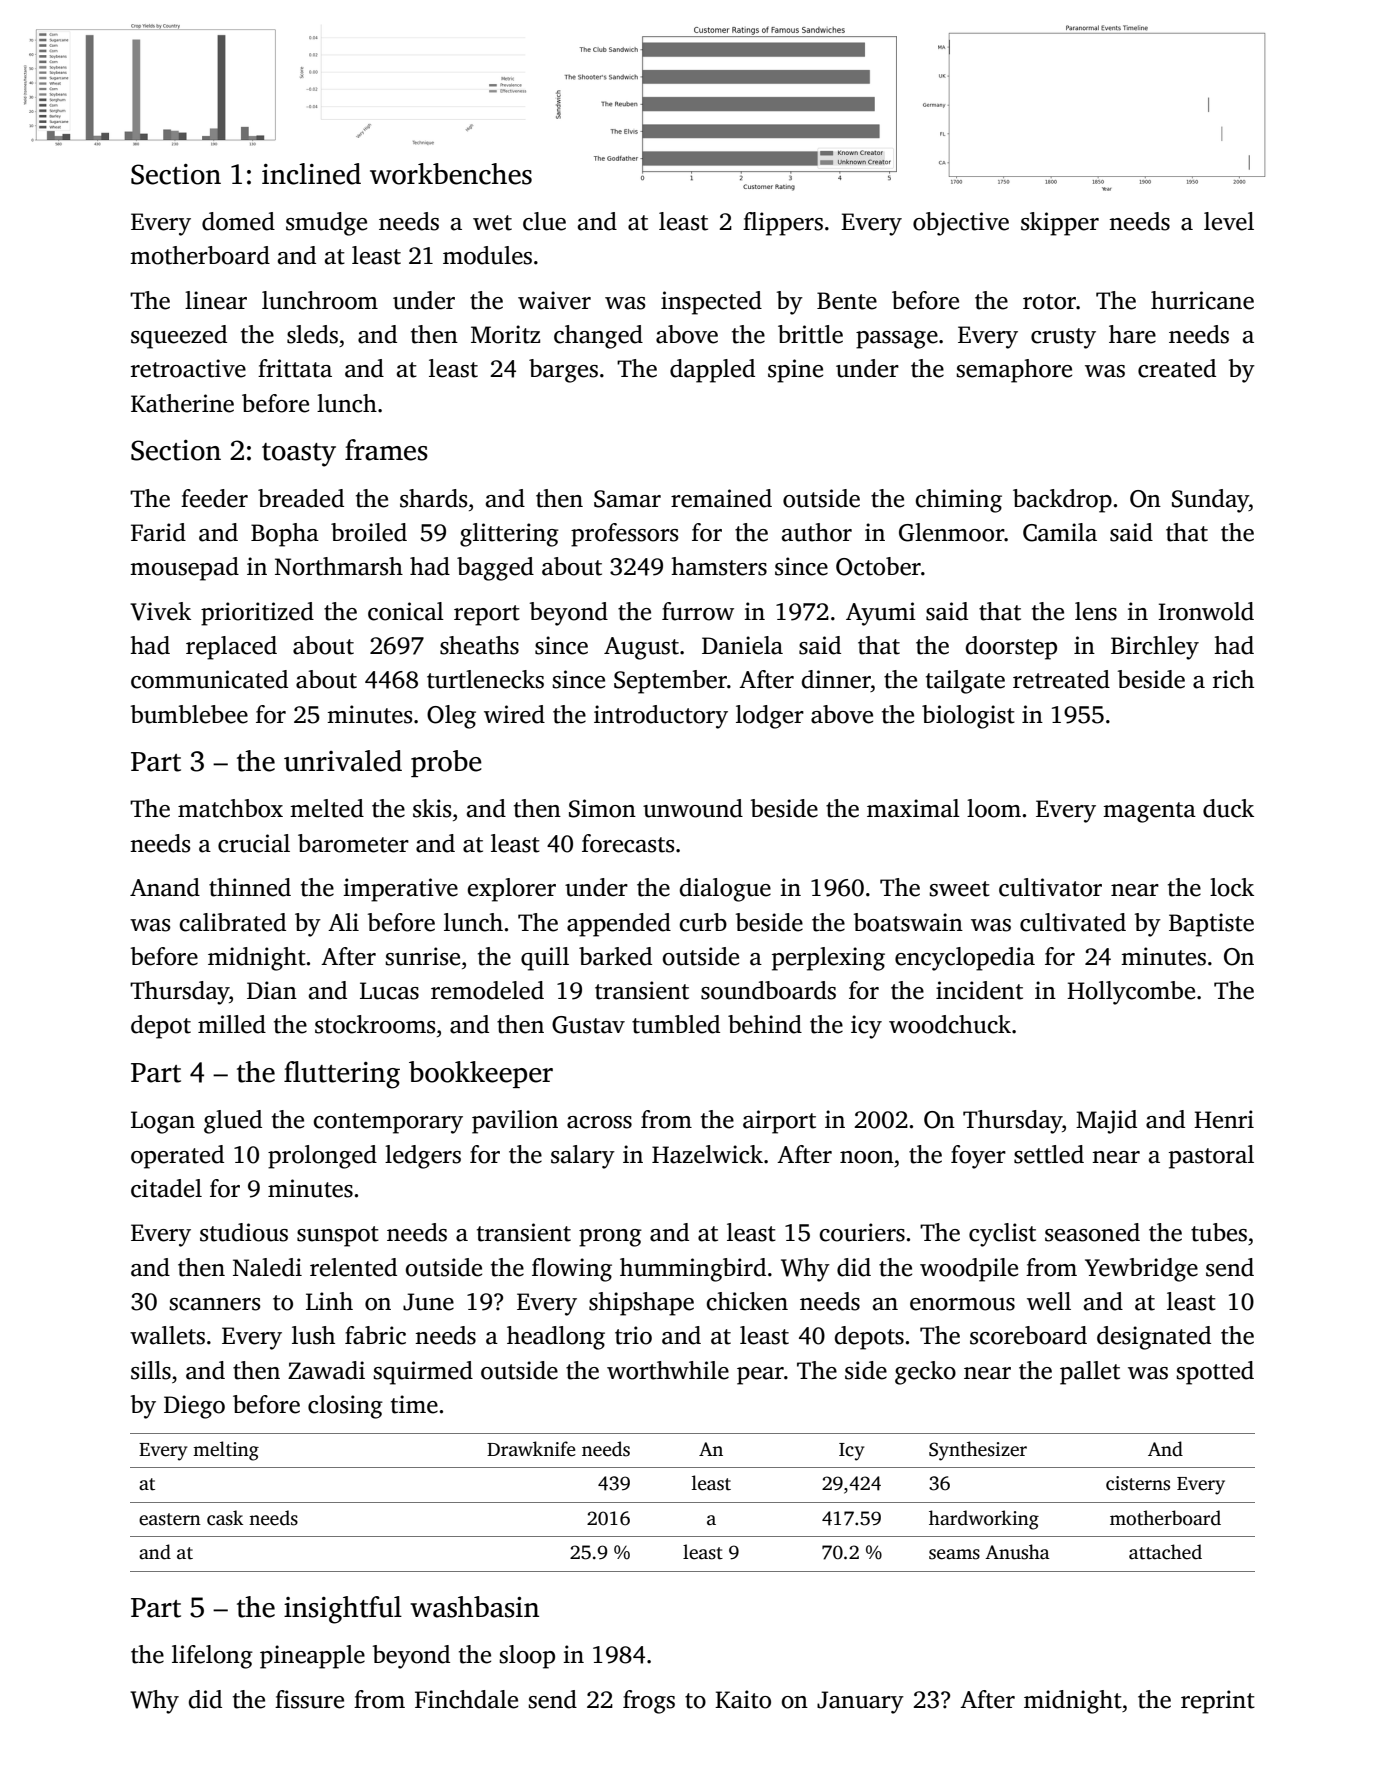 Image resolution: width=1385 pixels, height=1792 pixels. What do you see at coordinates (1211, 1157) in the screenshot?
I see `pastoral` at bounding box center [1211, 1157].
